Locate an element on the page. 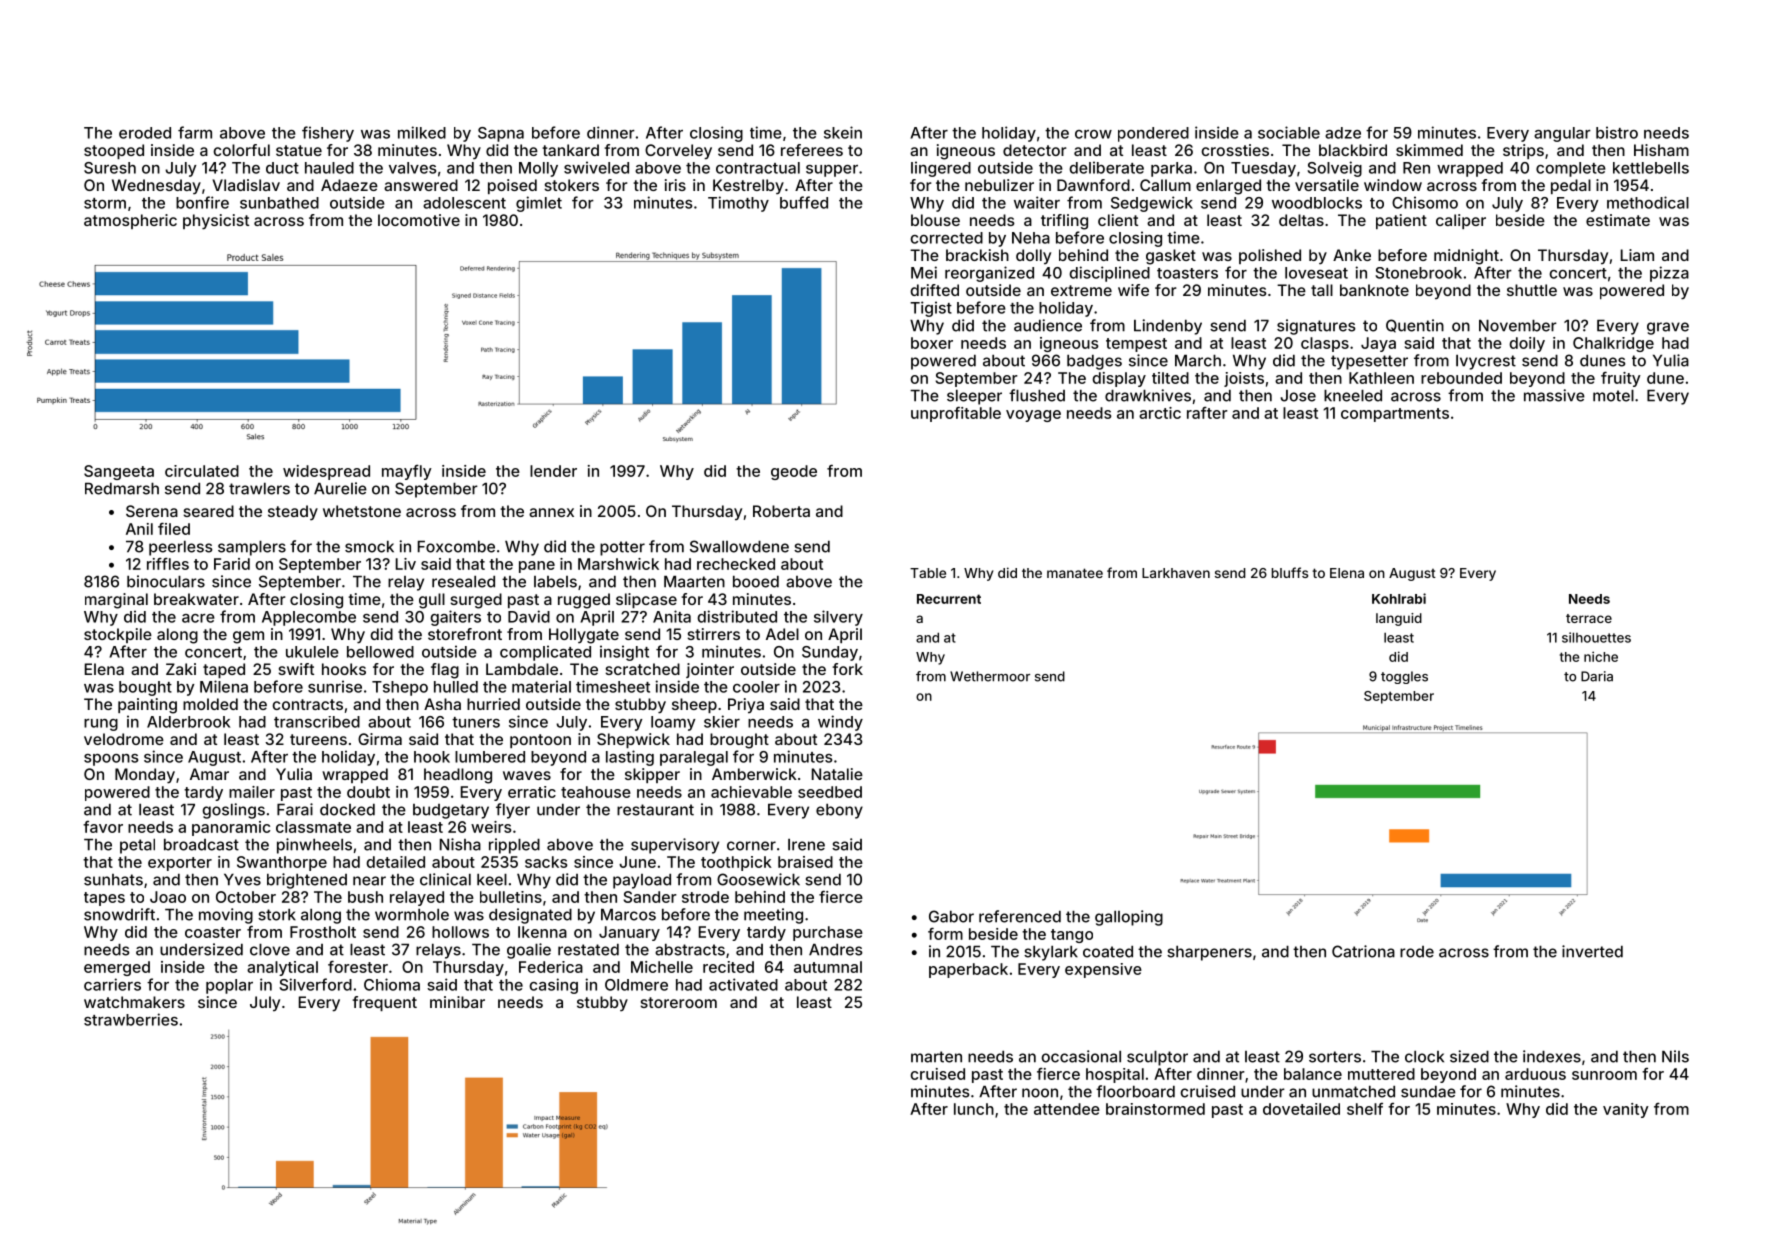  carriers is located at coordinates (112, 984).
